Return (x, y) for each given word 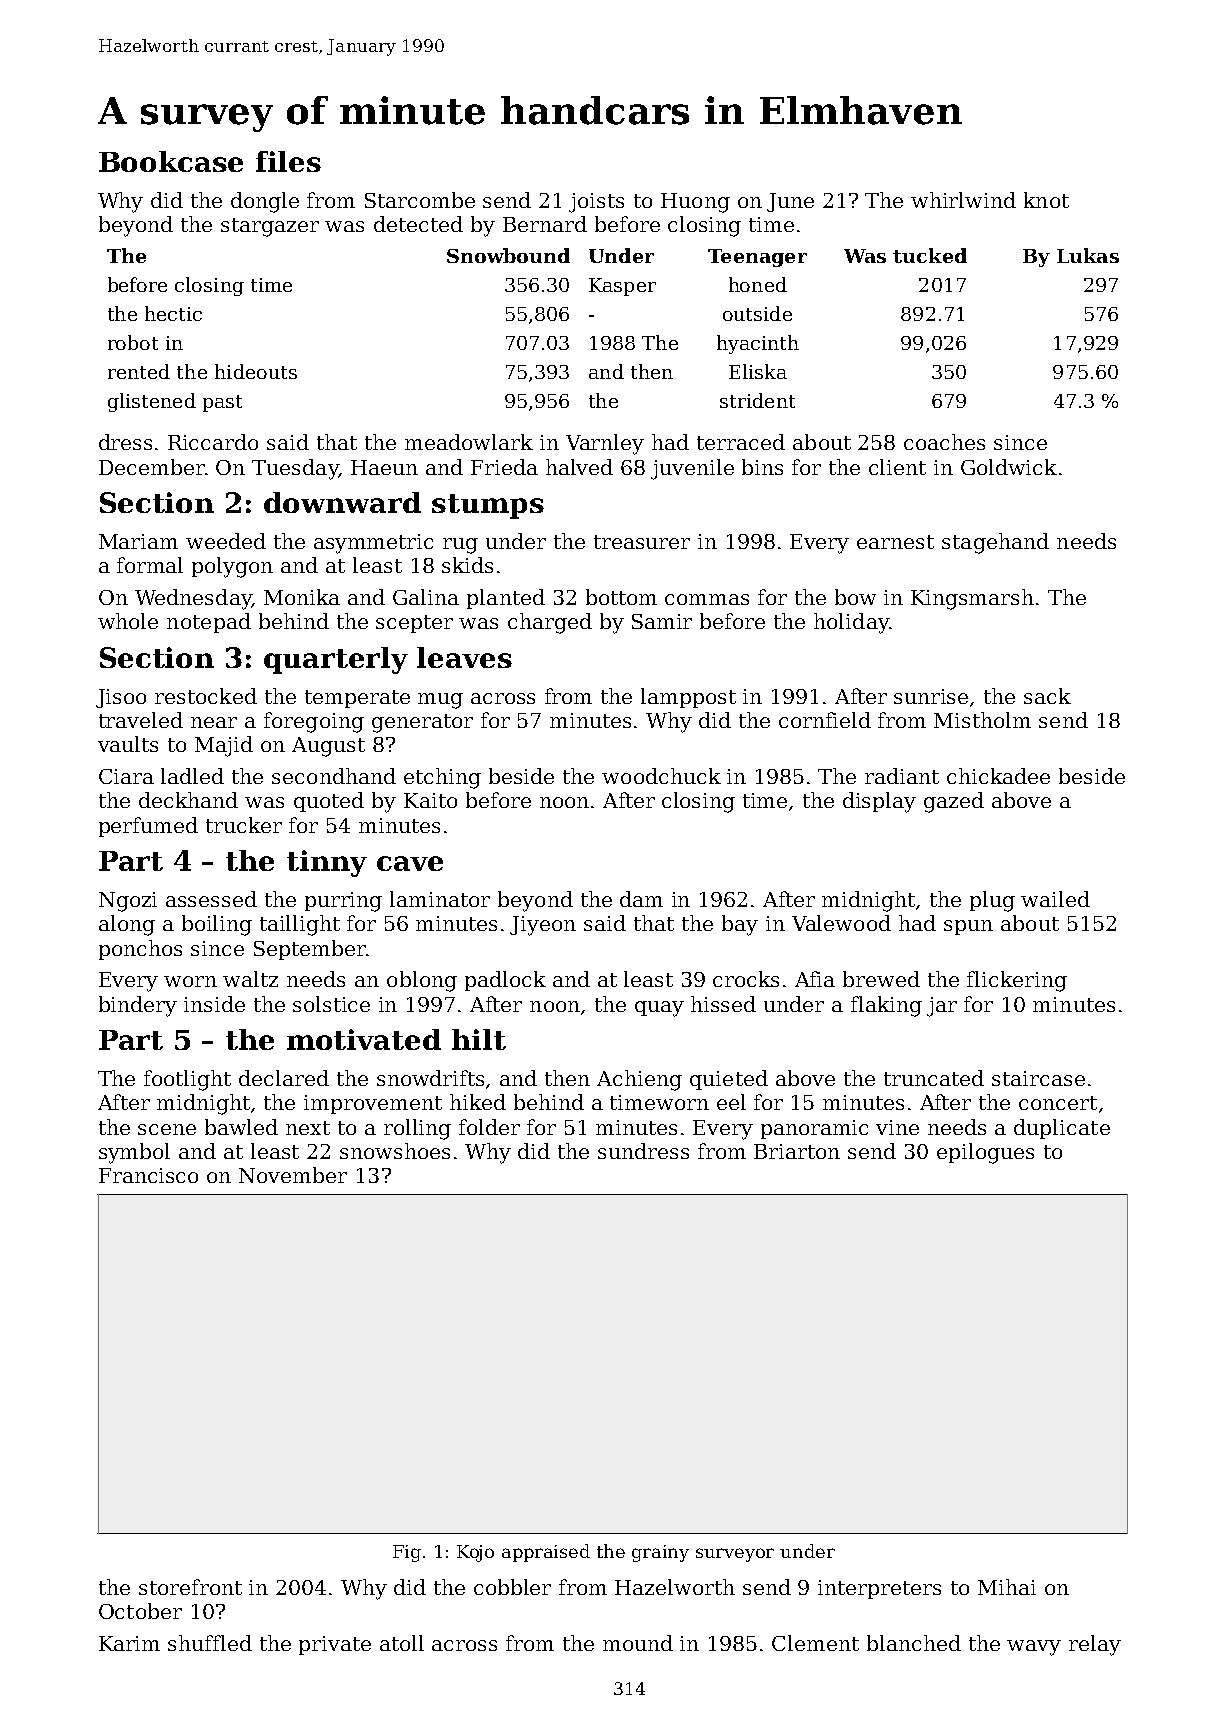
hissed (723, 1004)
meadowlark (469, 442)
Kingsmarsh (972, 599)
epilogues (985, 1153)
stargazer (270, 227)
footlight (187, 1080)
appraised (546, 1553)
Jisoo (121, 698)
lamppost (688, 698)
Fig (407, 1553)
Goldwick (1009, 467)
